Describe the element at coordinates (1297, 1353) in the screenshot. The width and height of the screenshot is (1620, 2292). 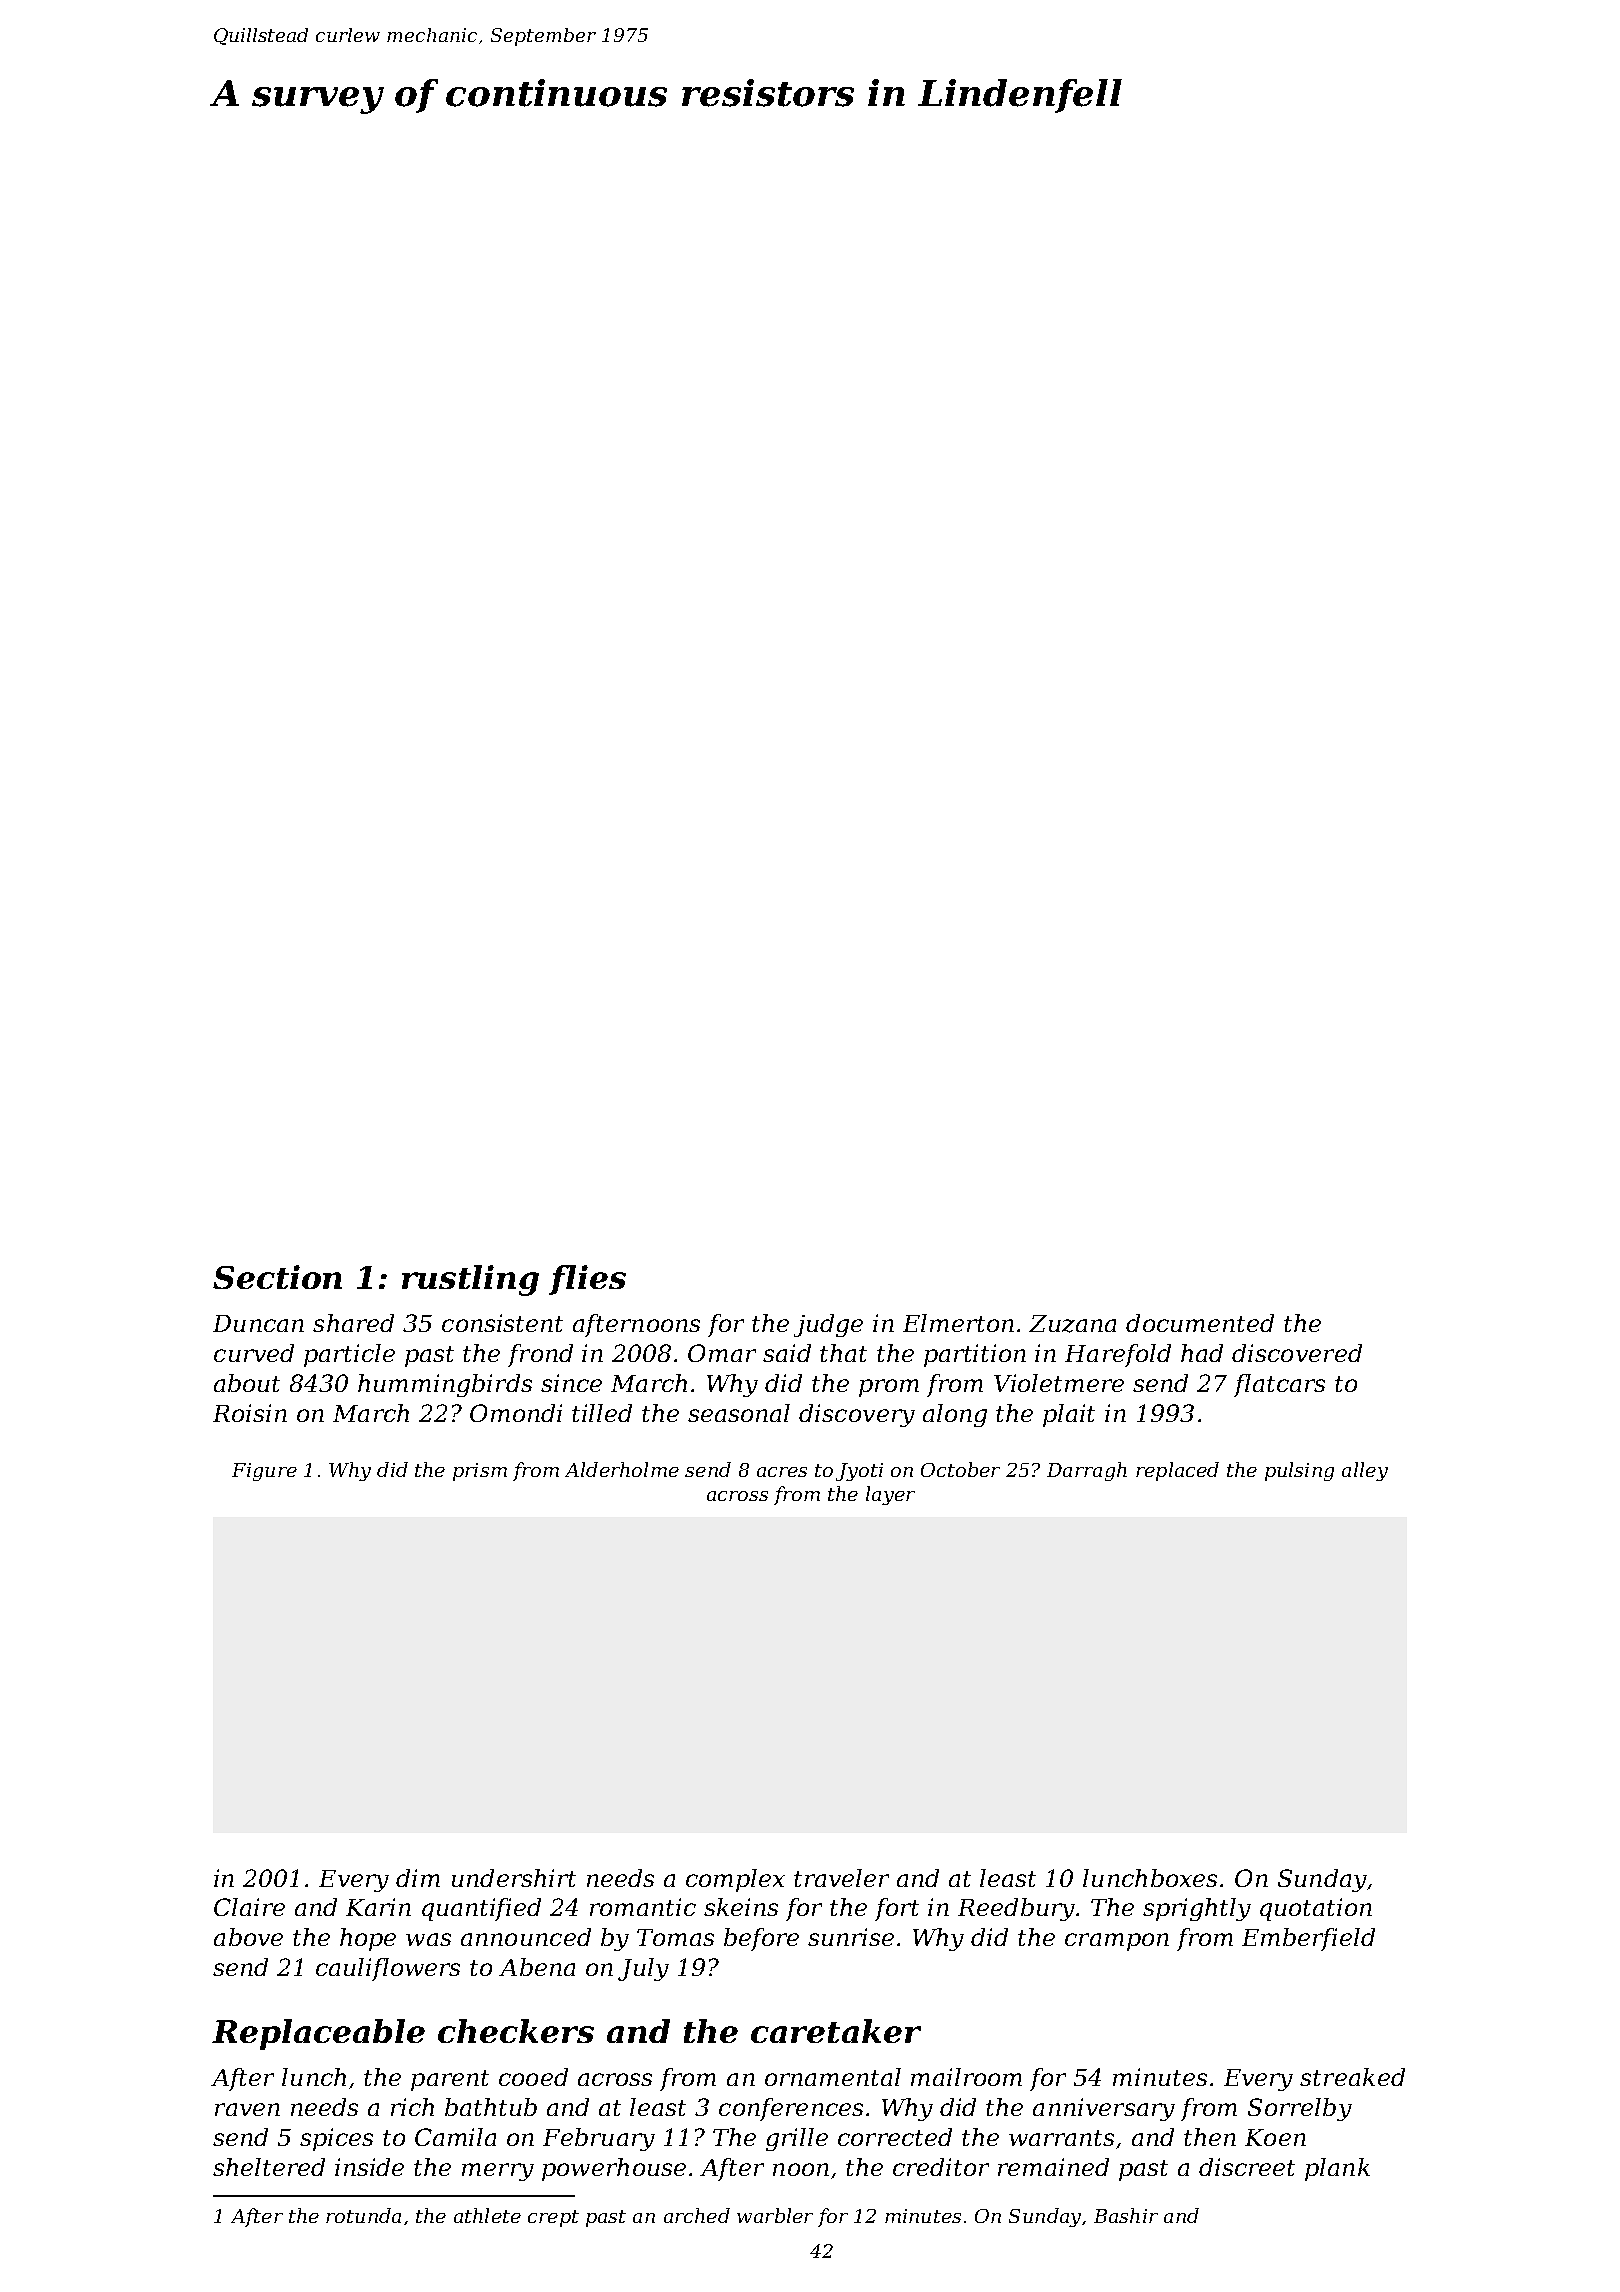
I see `discovered` at that location.
